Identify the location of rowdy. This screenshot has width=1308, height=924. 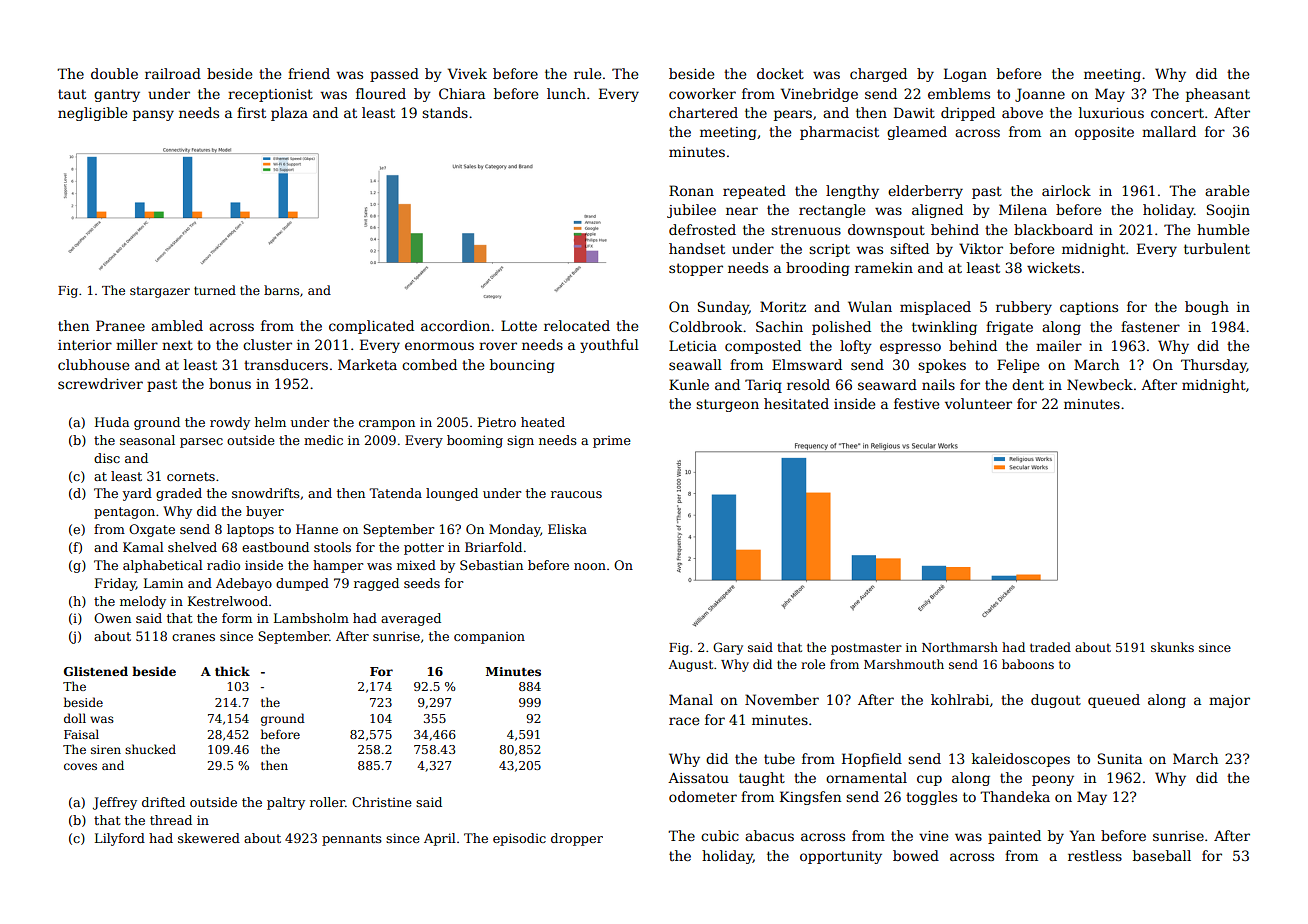
(230, 423).
